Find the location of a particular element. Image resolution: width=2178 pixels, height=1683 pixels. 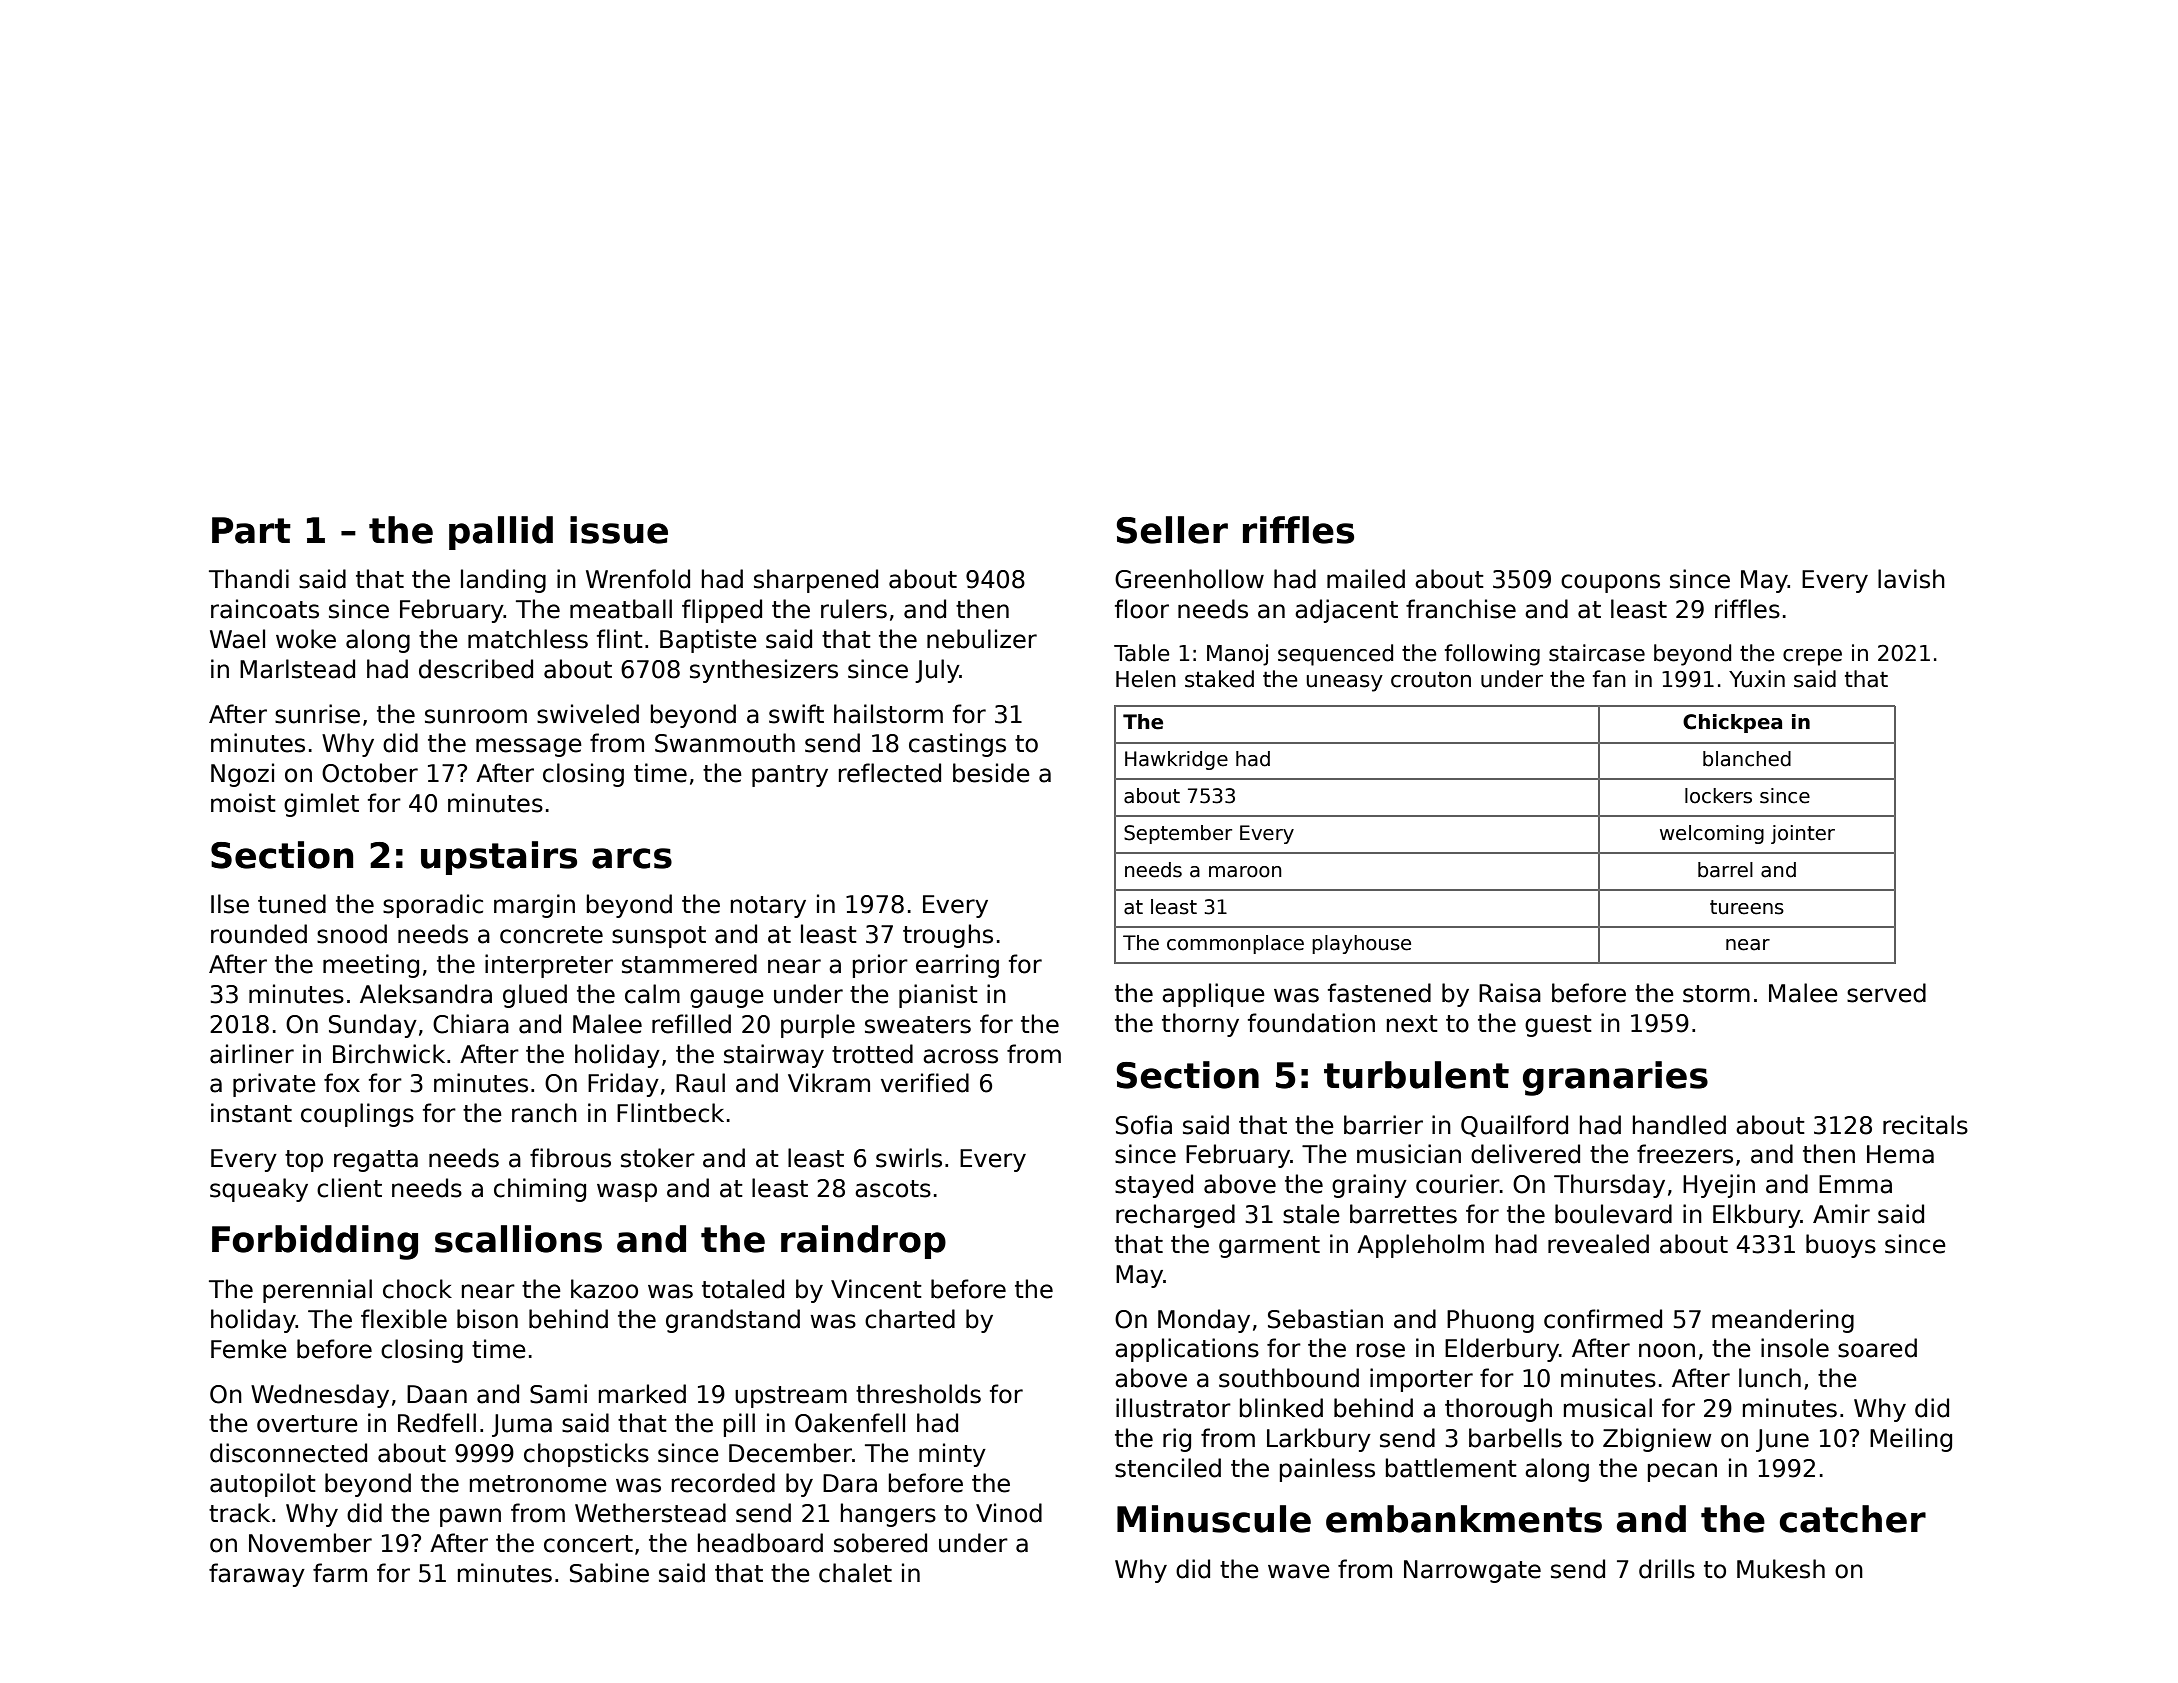

couplings is located at coordinates (357, 1115).
